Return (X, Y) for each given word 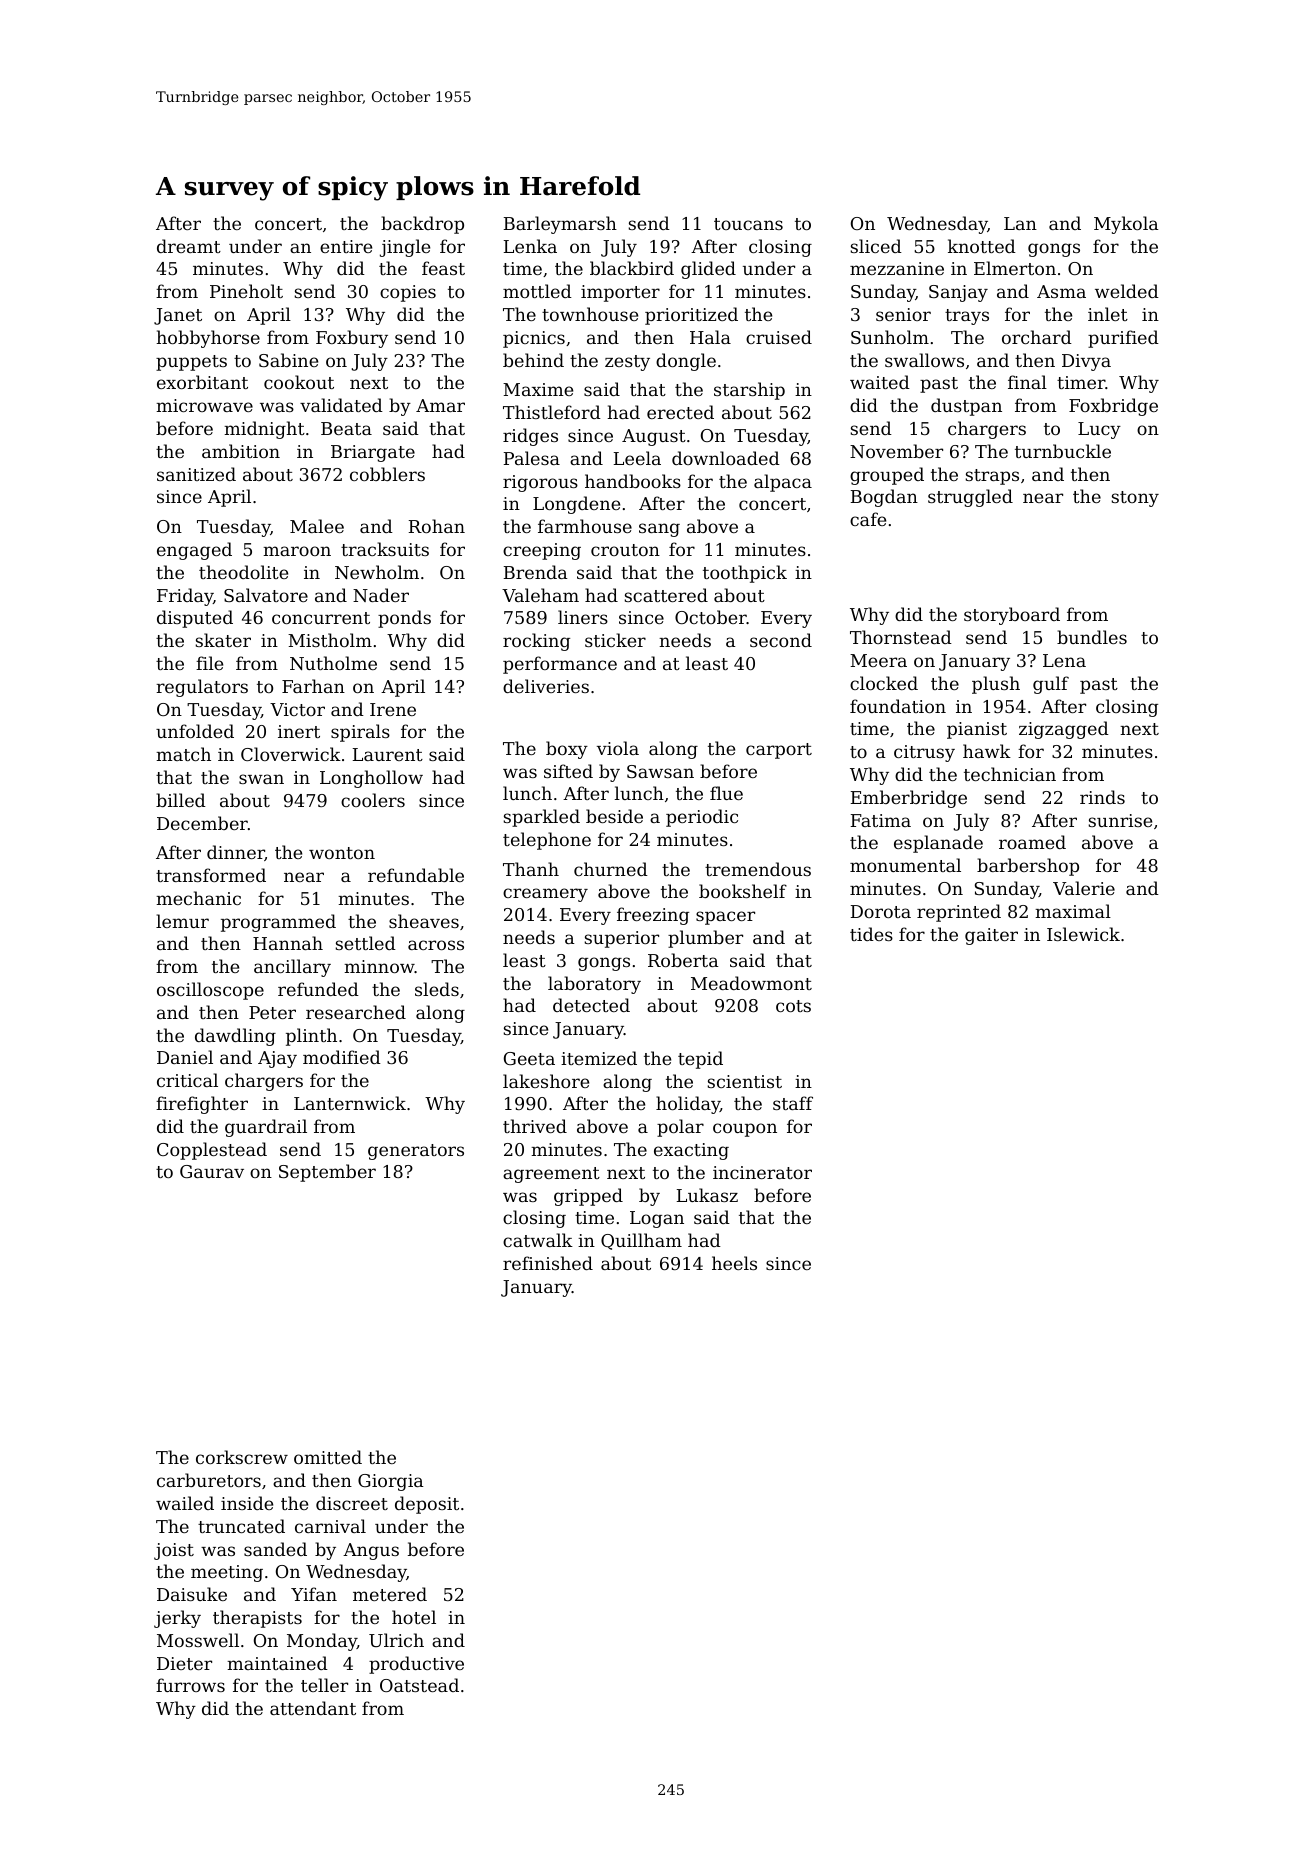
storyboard (1012, 616)
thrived (535, 1126)
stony (1135, 499)
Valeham (540, 595)
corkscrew (242, 1457)
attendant (313, 1708)
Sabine (288, 360)
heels (734, 1263)
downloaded (726, 458)
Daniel (185, 1057)
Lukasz (707, 1195)
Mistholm (330, 640)
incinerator (762, 1172)
